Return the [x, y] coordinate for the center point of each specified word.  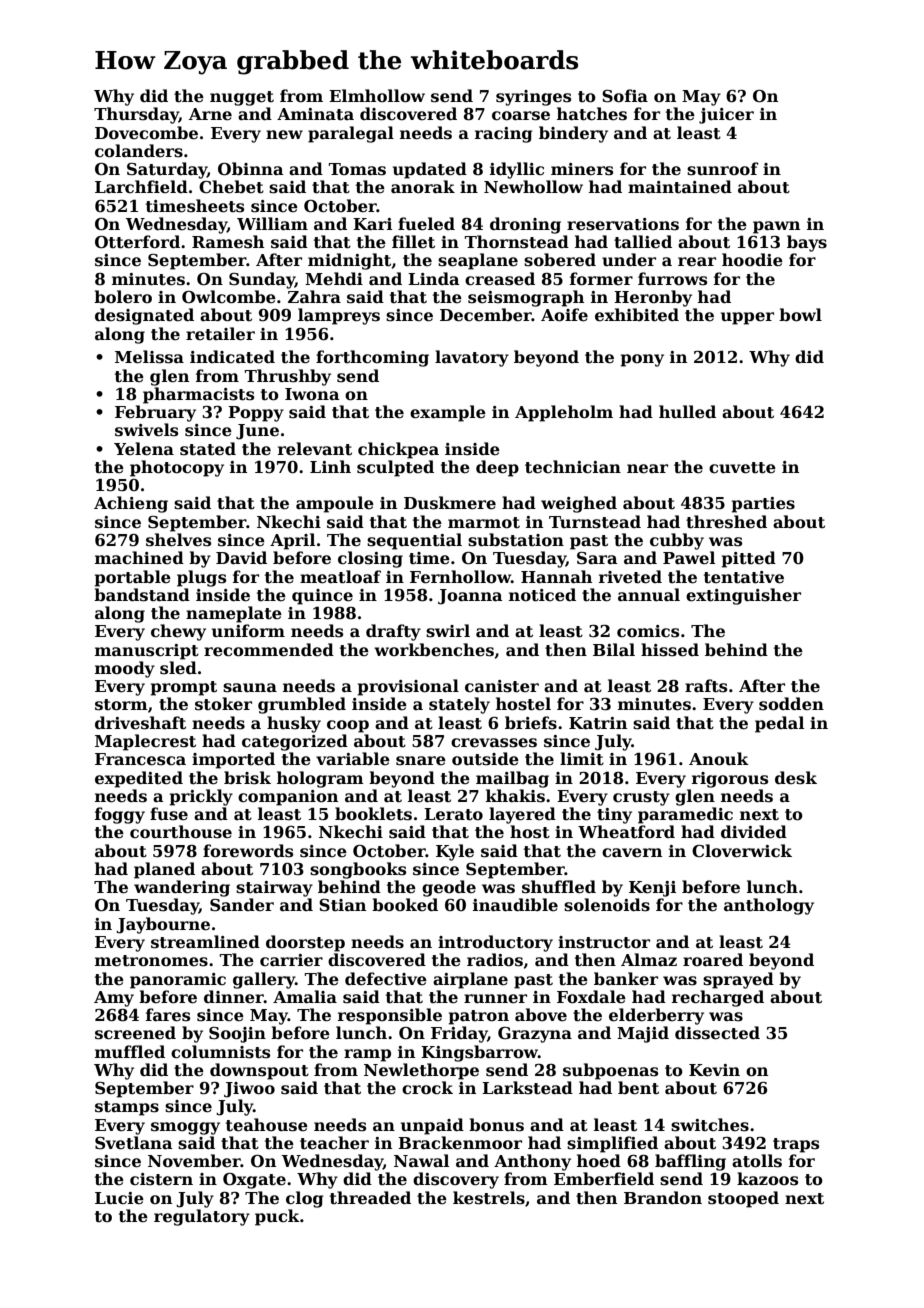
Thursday [136, 115]
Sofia [625, 96]
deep [497, 468]
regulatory [202, 1217]
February [155, 413]
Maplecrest [145, 742]
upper [747, 318]
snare [421, 761]
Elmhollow [377, 96]
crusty [641, 798]
